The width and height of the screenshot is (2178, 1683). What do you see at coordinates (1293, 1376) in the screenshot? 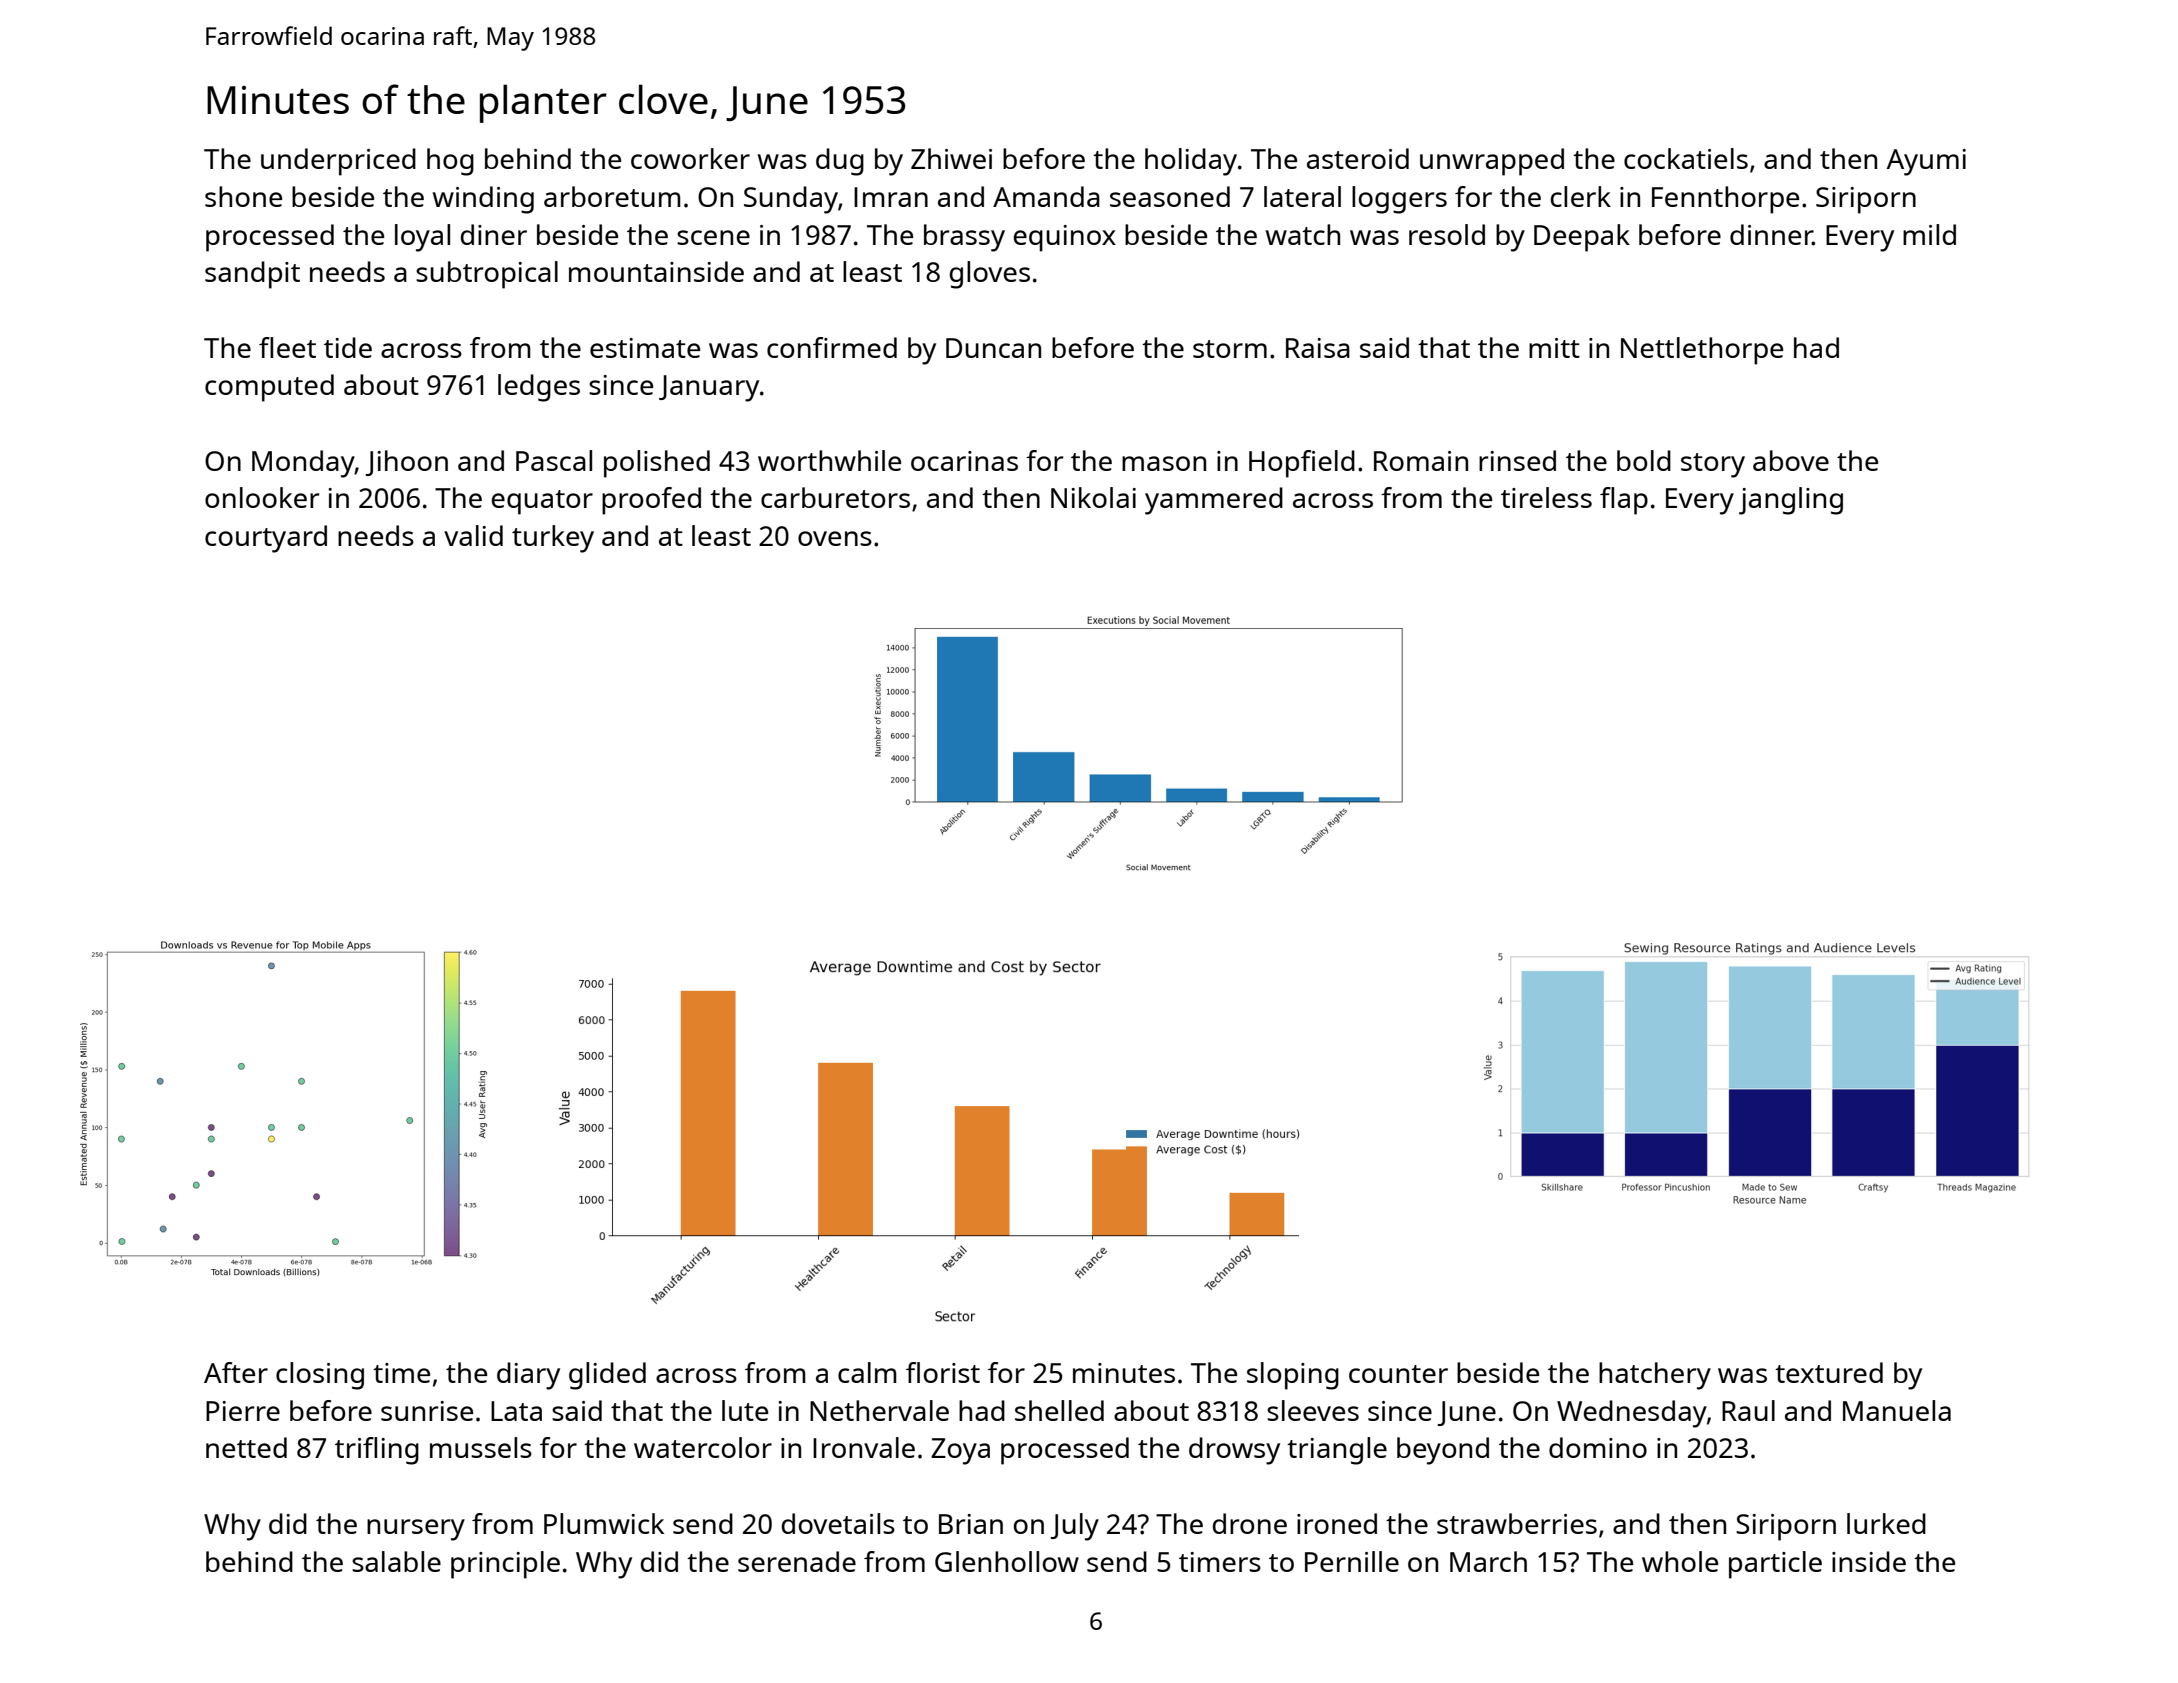
I see `sloping` at bounding box center [1293, 1376].
